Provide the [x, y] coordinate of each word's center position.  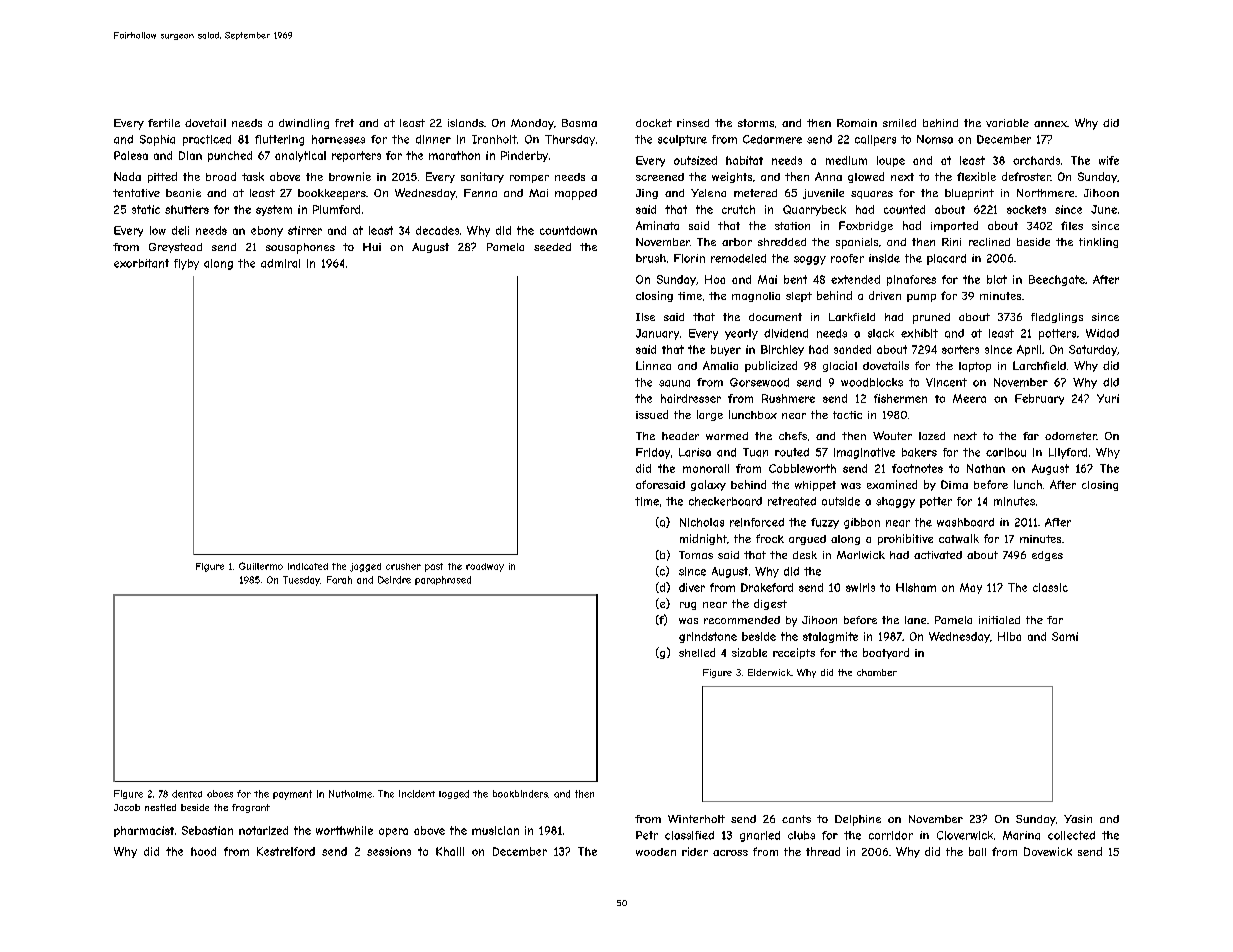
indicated [308, 566]
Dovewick [1048, 851]
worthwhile [344, 830]
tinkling [1098, 243]
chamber [877, 672]
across [730, 853]
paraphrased [443, 580]
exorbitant [141, 263]
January [657, 334]
